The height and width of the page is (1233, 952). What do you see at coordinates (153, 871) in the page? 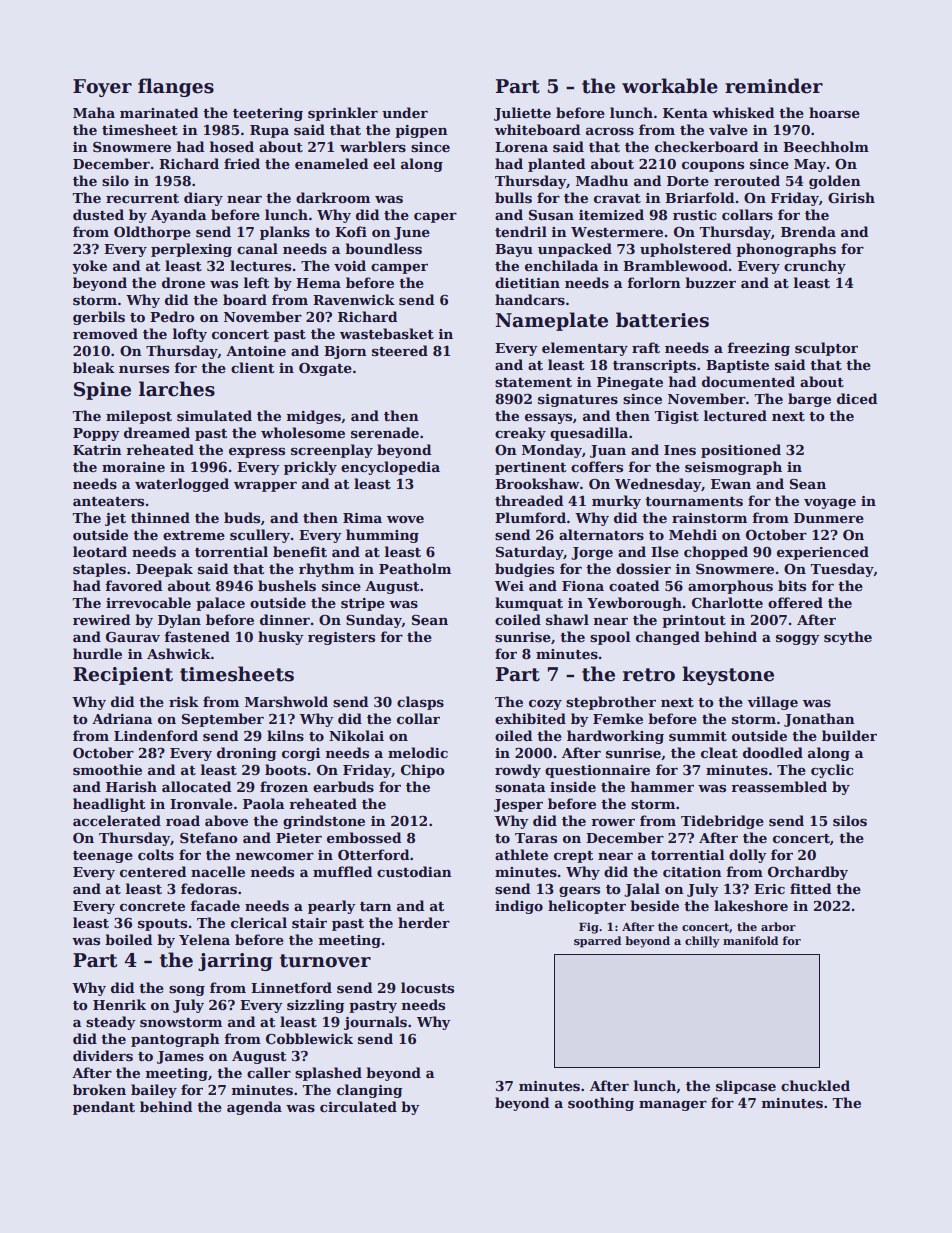
I see `centered` at bounding box center [153, 871].
